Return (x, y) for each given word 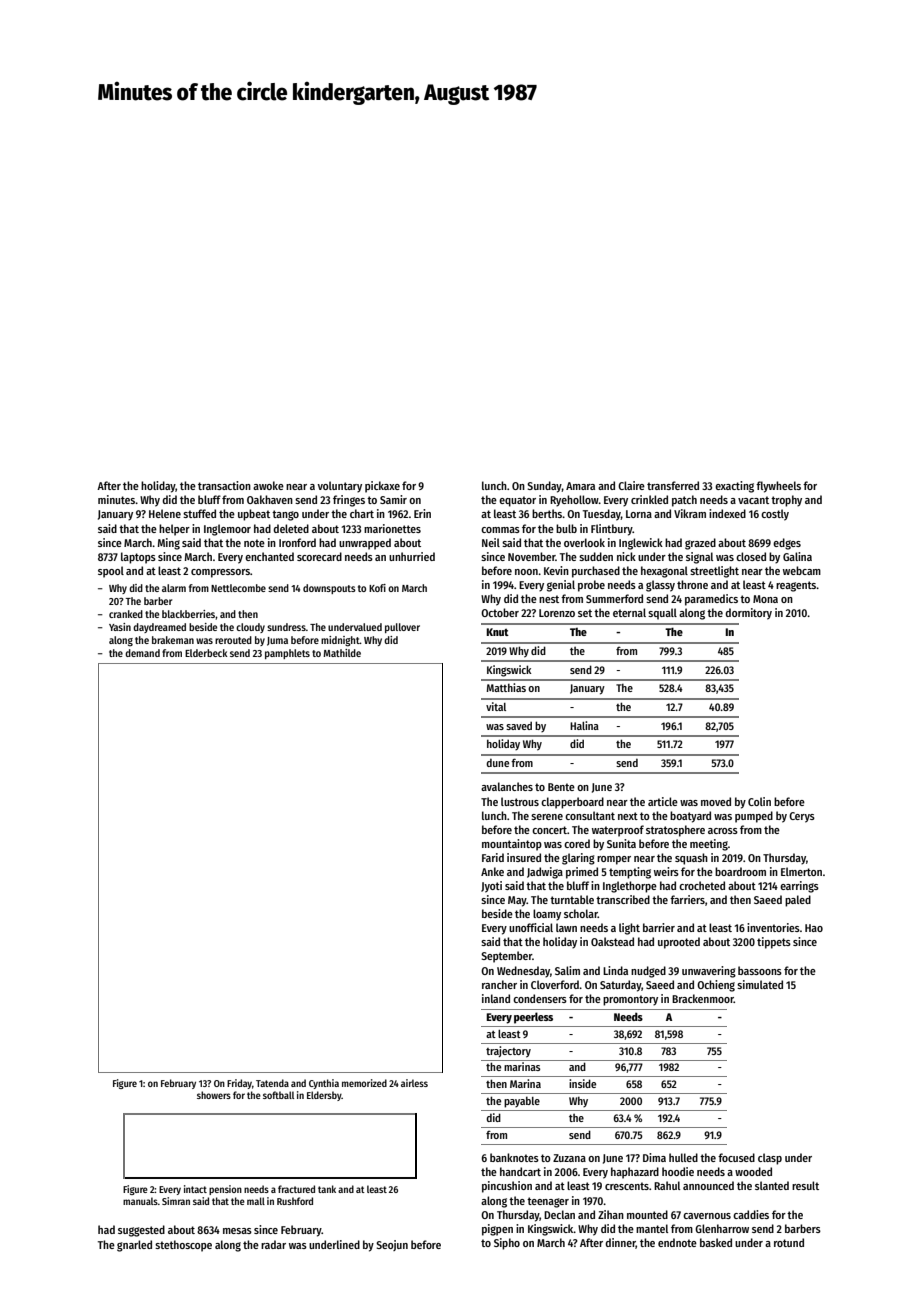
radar (273, 1244)
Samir (393, 499)
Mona (765, 599)
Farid (493, 857)
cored (577, 843)
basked (716, 1242)
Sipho (507, 1244)
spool (111, 572)
